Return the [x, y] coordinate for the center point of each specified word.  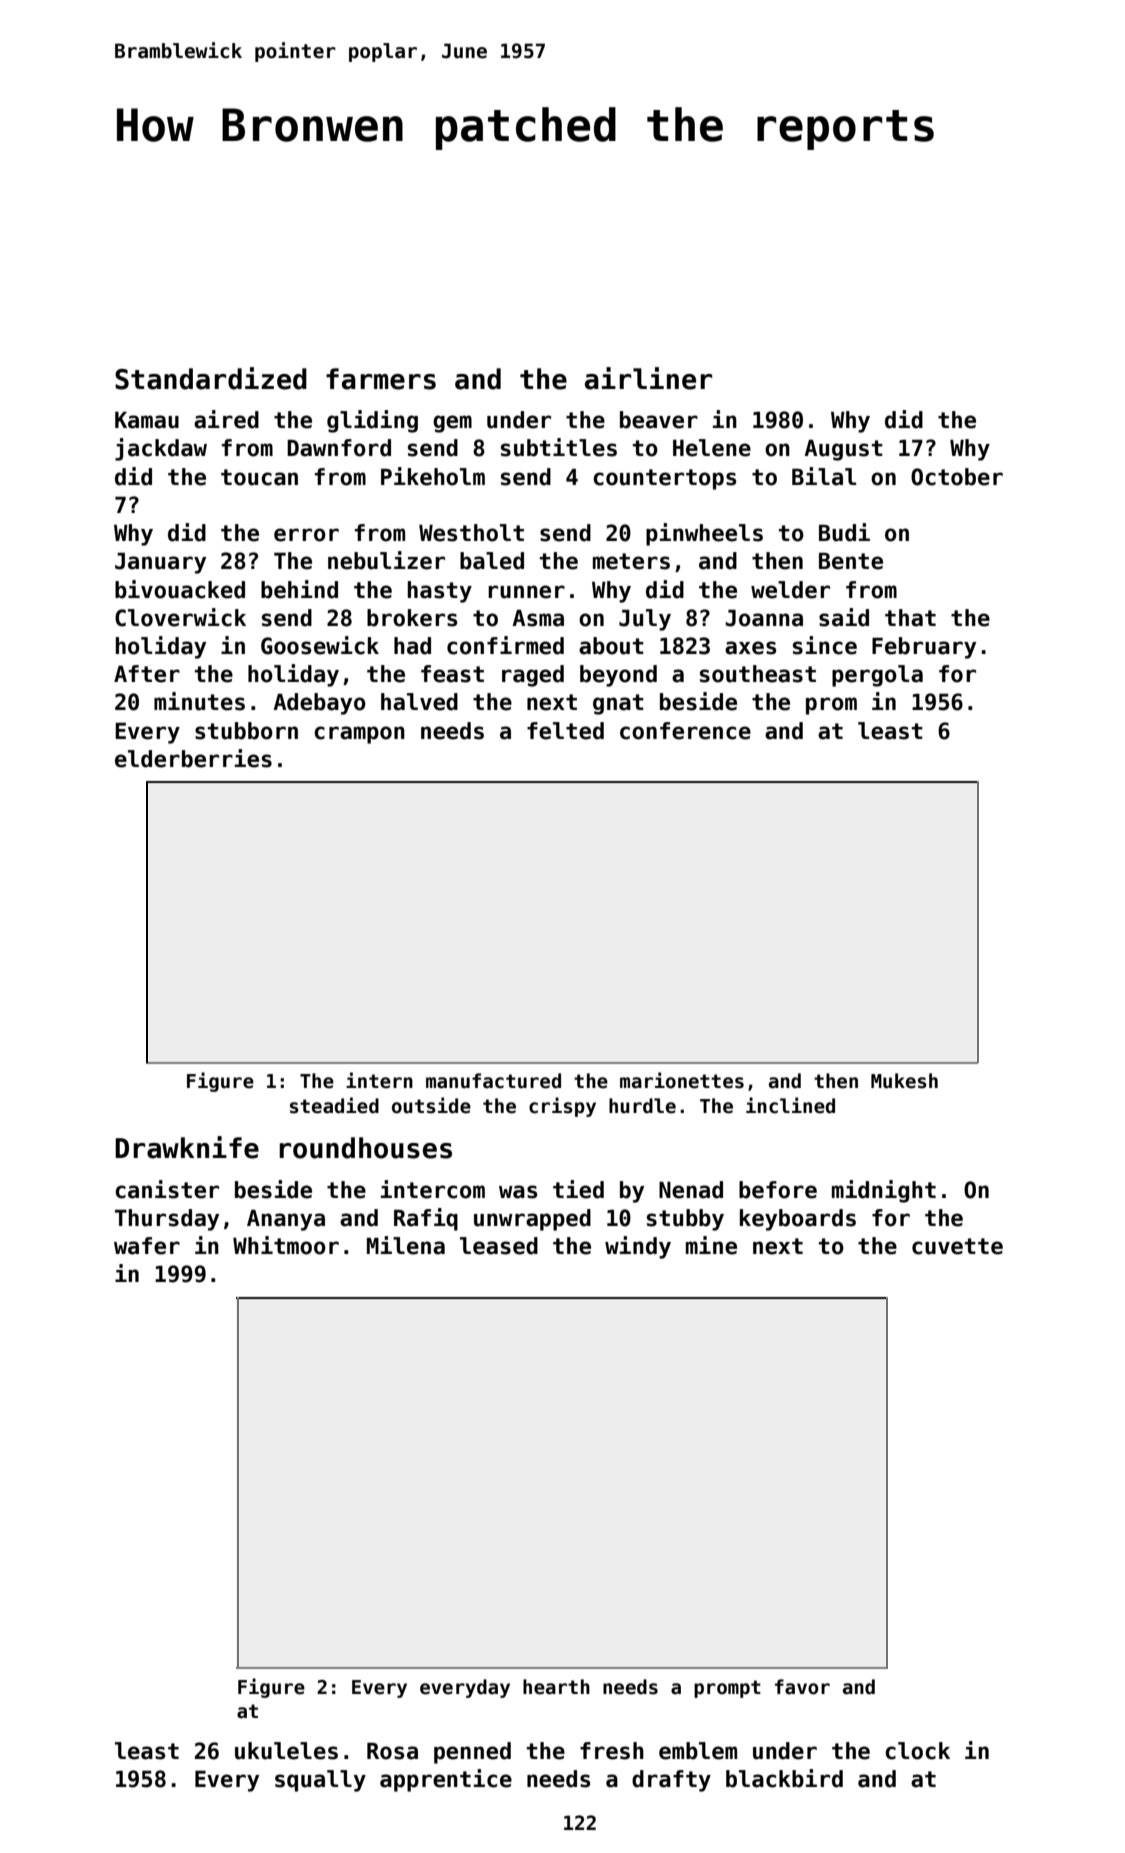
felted [565, 731]
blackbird [784, 1778]
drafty [671, 1781]
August [843, 450]
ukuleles [286, 1751]
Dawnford [339, 448]
